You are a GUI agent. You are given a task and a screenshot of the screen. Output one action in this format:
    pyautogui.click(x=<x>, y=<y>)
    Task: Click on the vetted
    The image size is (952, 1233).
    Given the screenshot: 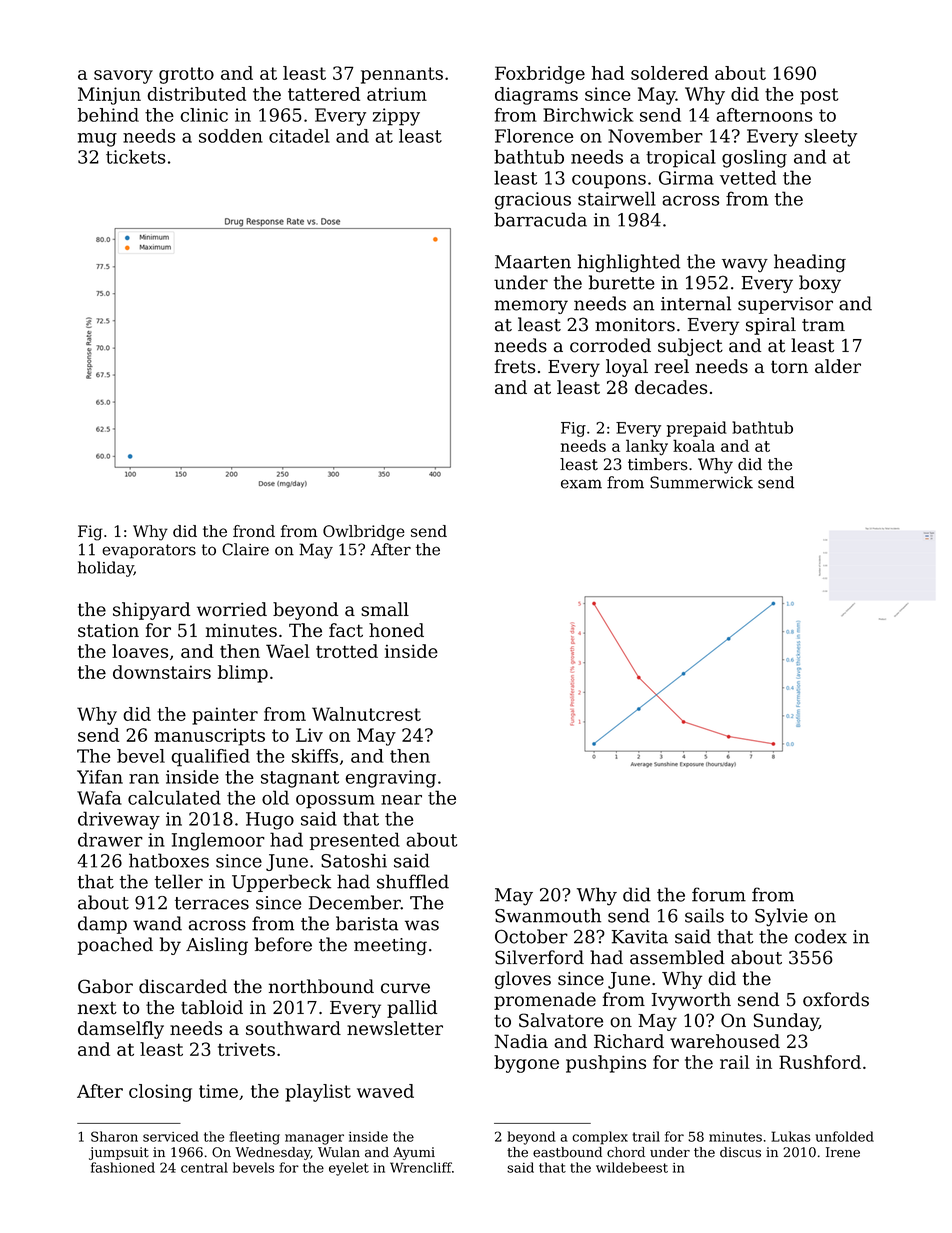 What is the action you would take?
    pyautogui.click(x=748, y=177)
